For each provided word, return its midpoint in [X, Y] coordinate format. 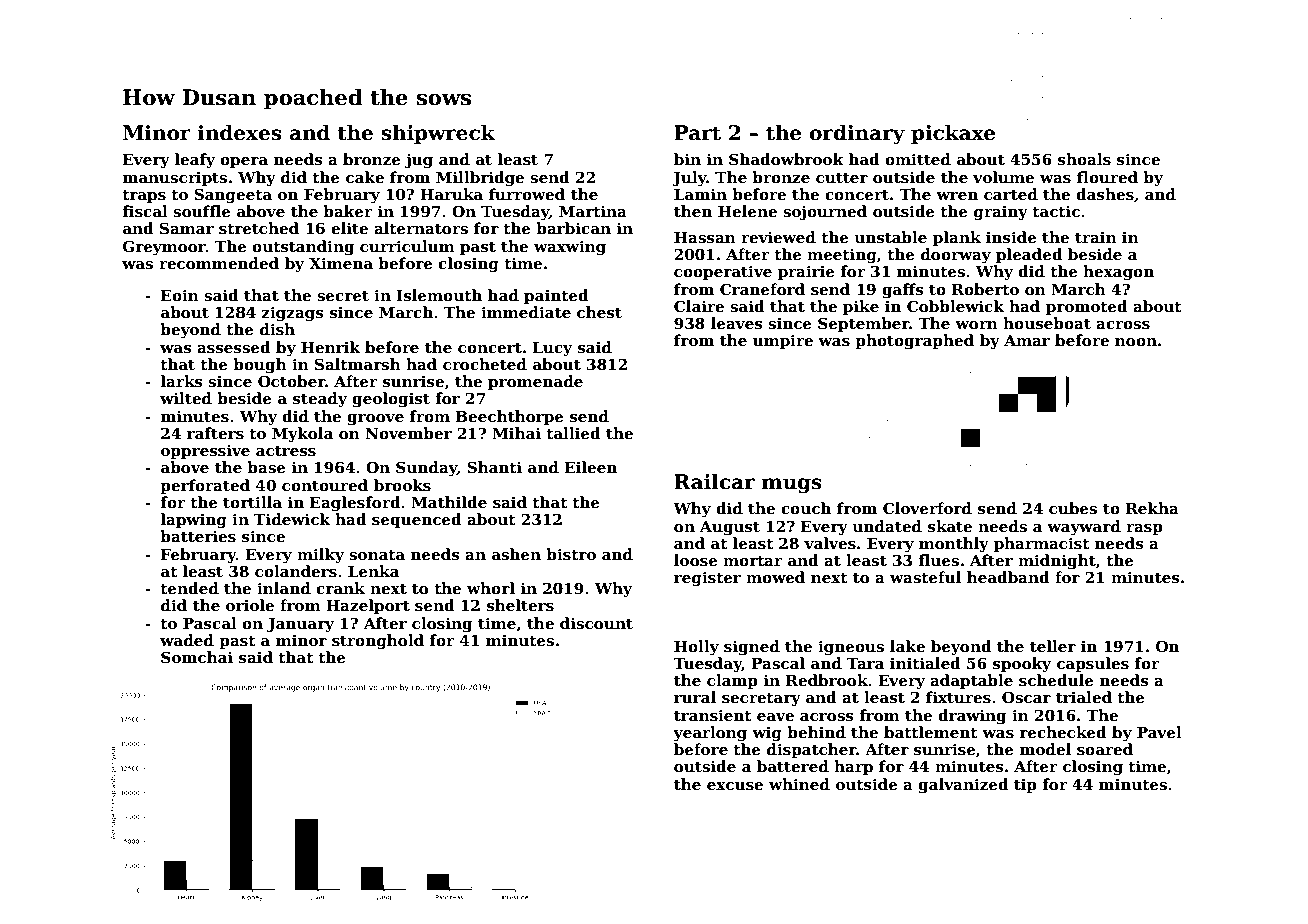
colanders [296, 571]
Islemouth [439, 295]
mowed [775, 577]
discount [596, 623]
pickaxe [953, 134]
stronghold [378, 642]
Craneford [762, 289]
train [1096, 237]
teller [1053, 646]
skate [950, 526]
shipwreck [438, 134]
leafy [195, 161]
